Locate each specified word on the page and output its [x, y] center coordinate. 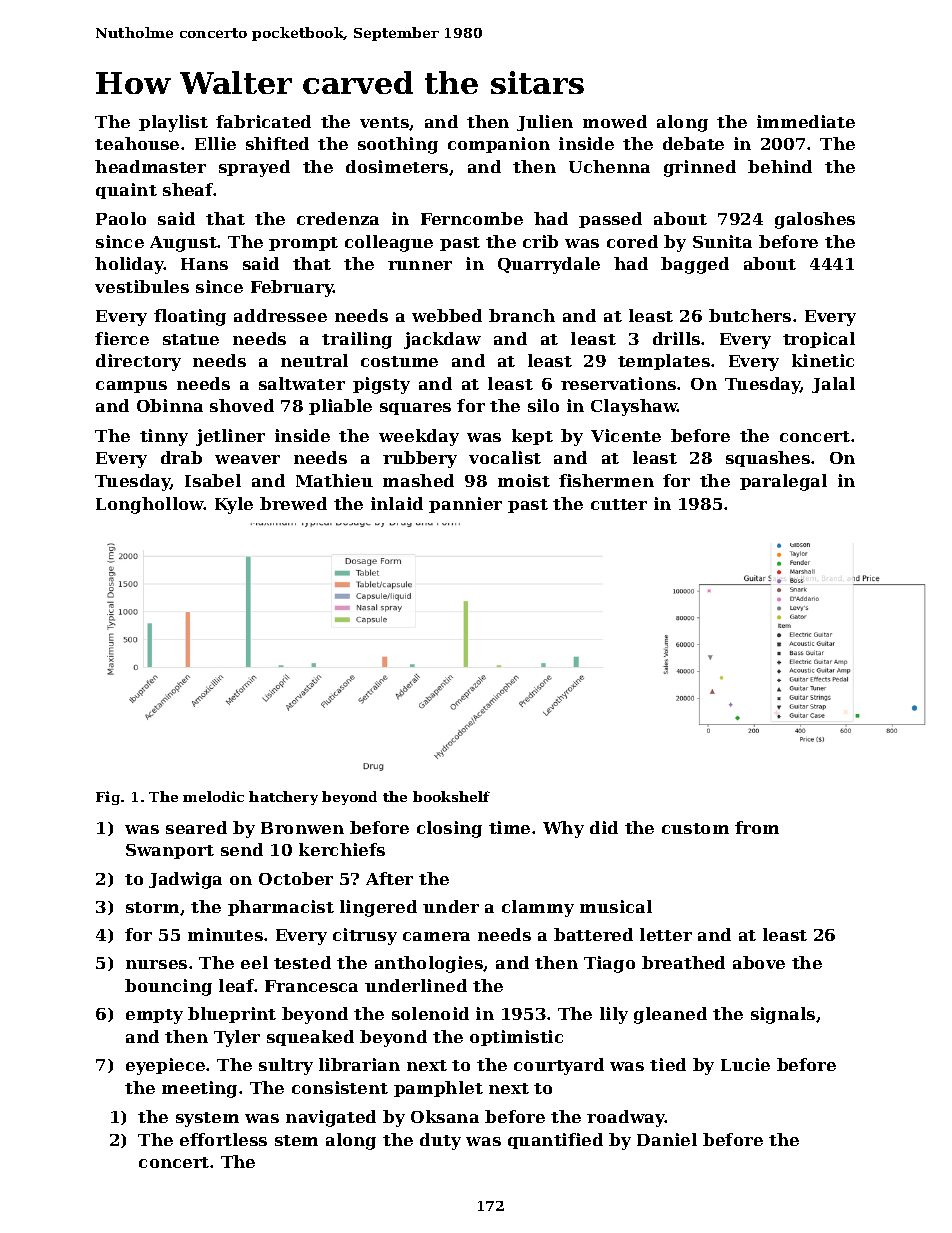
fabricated [263, 121]
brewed [293, 503]
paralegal [783, 482]
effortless [223, 1139]
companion [499, 145]
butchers [750, 315]
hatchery [283, 798]
